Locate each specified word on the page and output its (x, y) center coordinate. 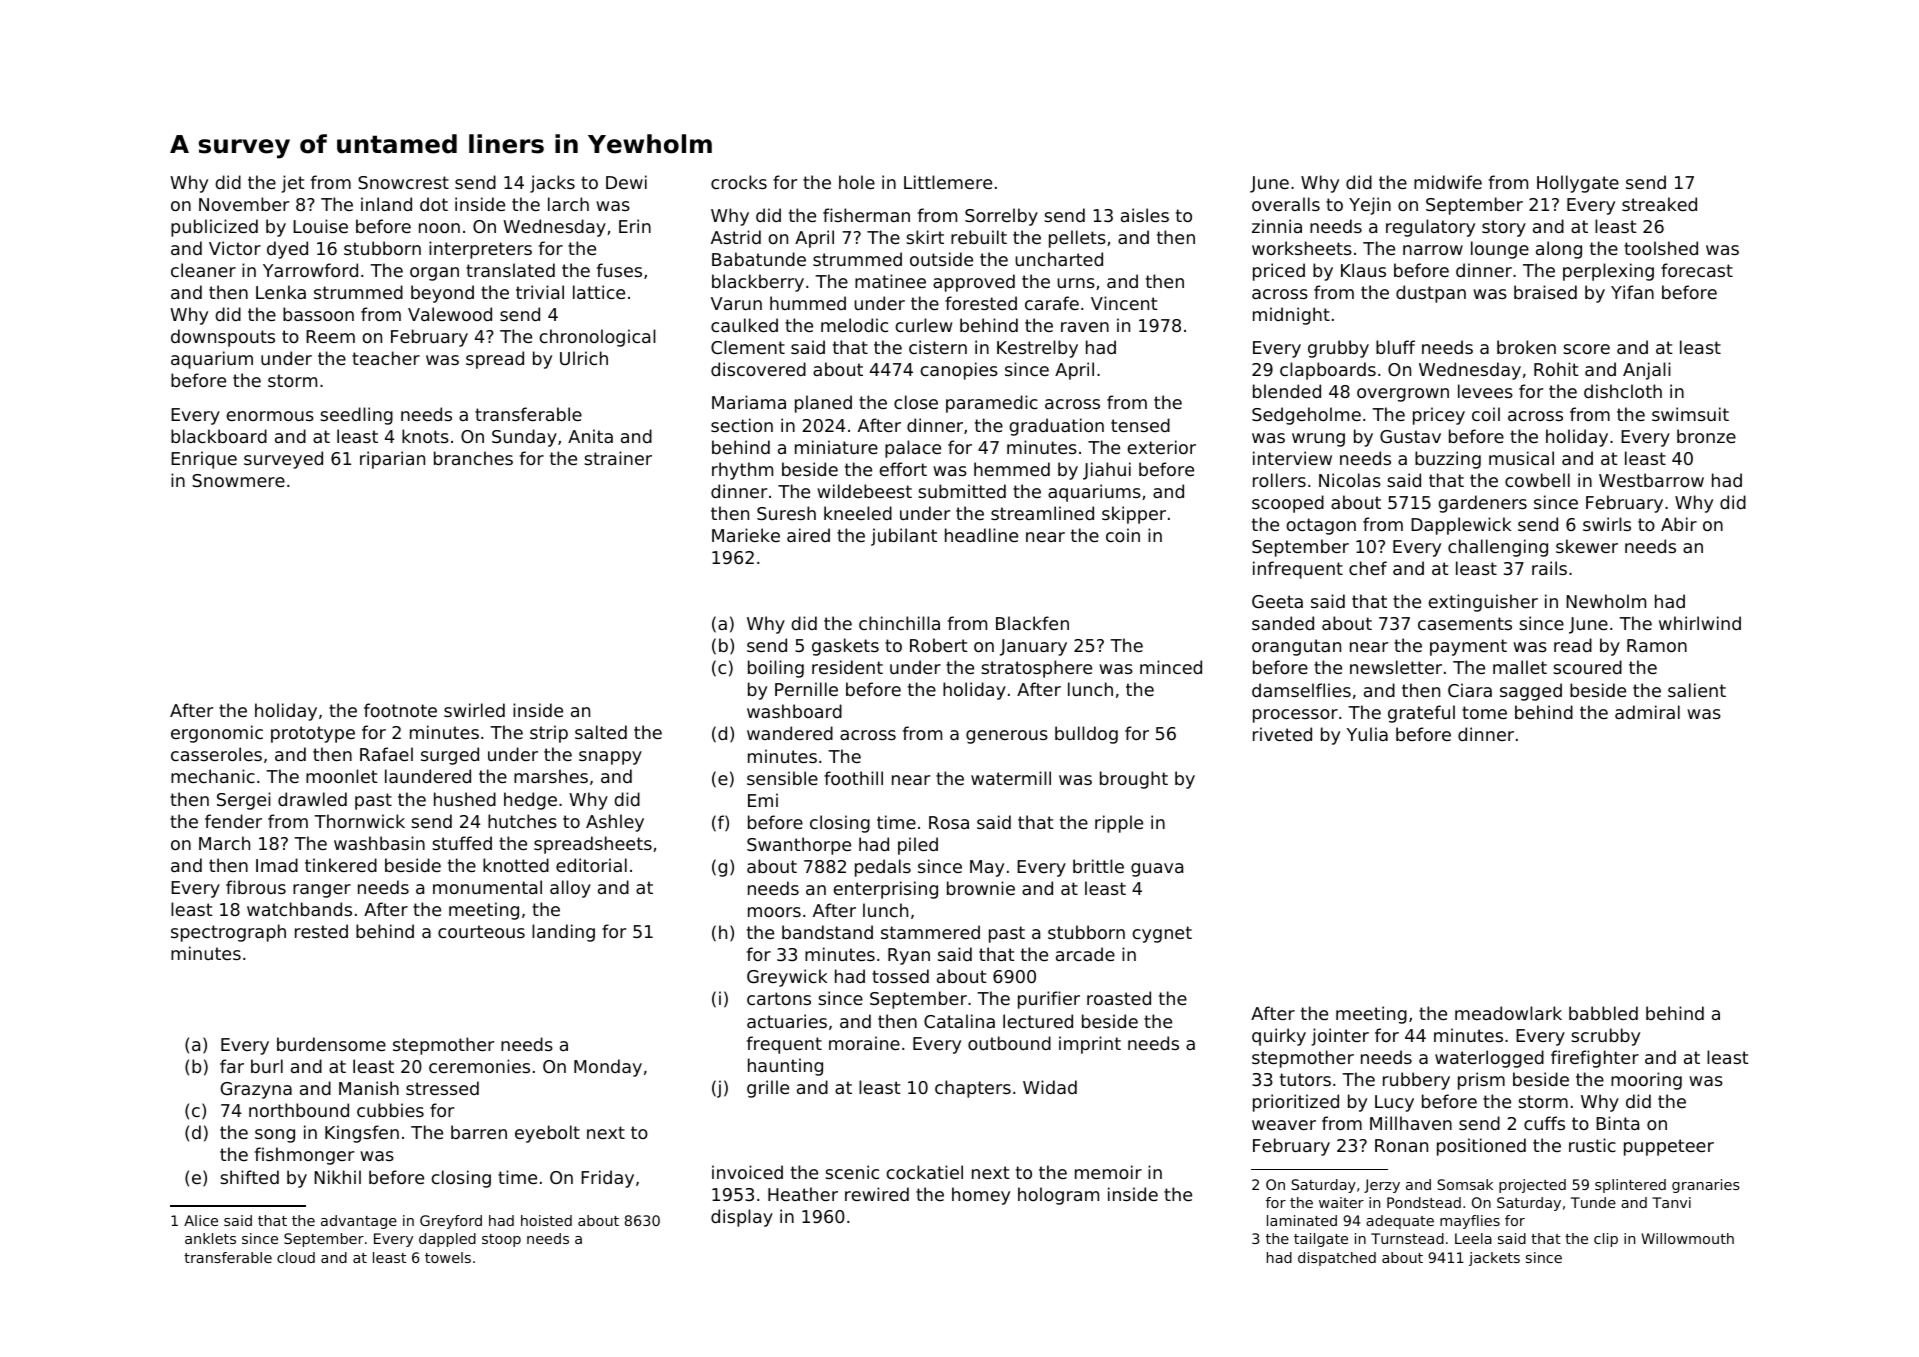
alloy (570, 889)
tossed (900, 976)
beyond (442, 294)
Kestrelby (1037, 349)
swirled (474, 710)
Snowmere (238, 480)
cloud (296, 1257)
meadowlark (1508, 1013)
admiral (1647, 712)
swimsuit (1690, 414)
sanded (1283, 623)
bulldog (1086, 735)
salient (1697, 690)
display (742, 1218)
